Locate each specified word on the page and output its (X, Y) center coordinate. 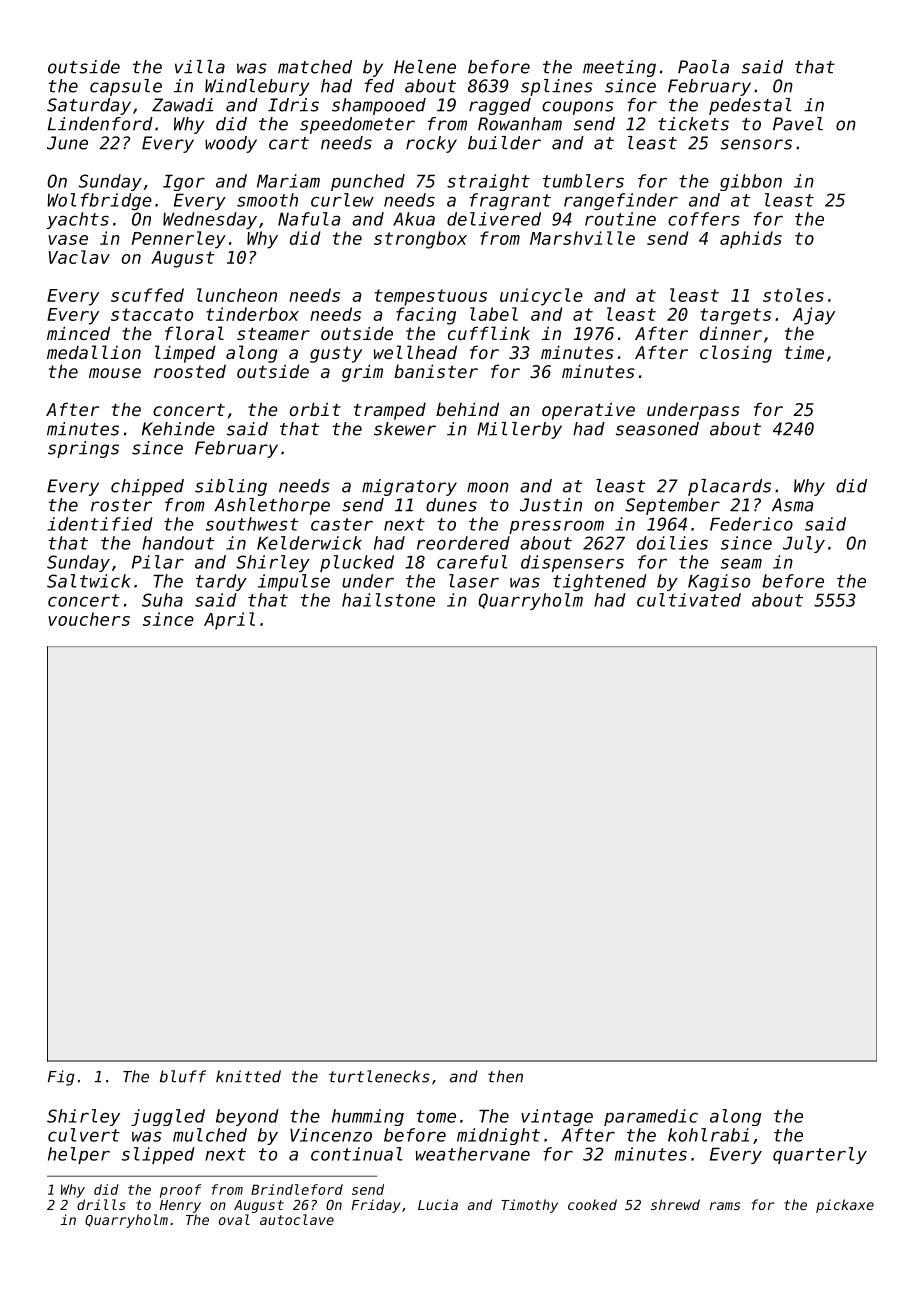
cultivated (689, 600)
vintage (557, 1117)
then (505, 1076)
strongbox (420, 240)
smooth (267, 200)
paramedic (651, 1117)
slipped (158, 1155)
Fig (61, 1078)
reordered (463, 543)
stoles (793, 295)
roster (121, 505)
